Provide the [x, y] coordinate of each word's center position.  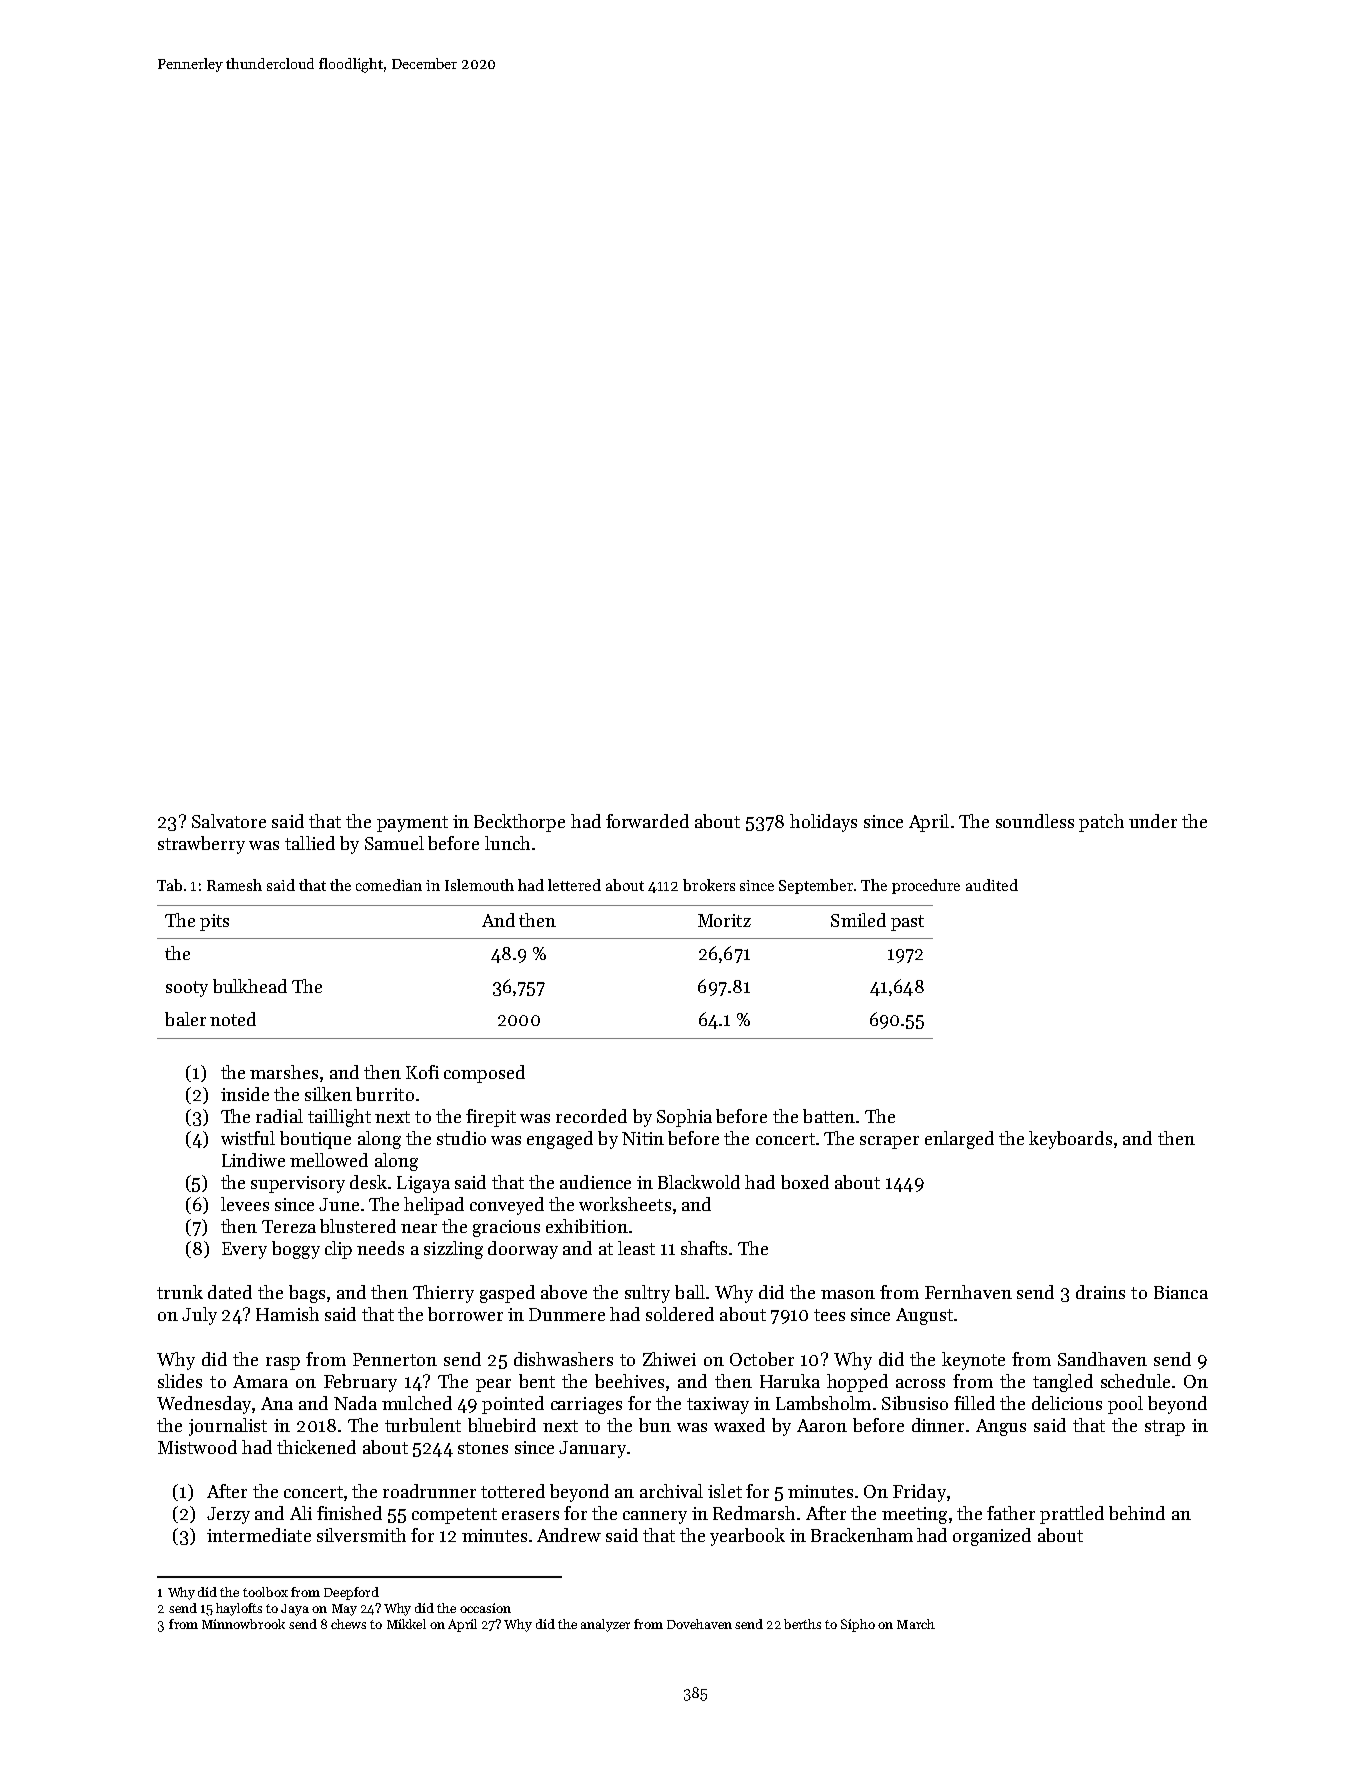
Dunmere [567, 1314]
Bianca [1181, 1292]
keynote [973, 1361]
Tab [169, 885]
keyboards [1070, 1140]
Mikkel [406, 1624]
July [199, 1316]
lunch [507, 843]
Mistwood [197, 1447]
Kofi [422, 1072]
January [592, 1449]
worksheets [625, 1204]
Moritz [724, 920]
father [1011, 1513]
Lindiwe [253, 1160]
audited [992, 885]
